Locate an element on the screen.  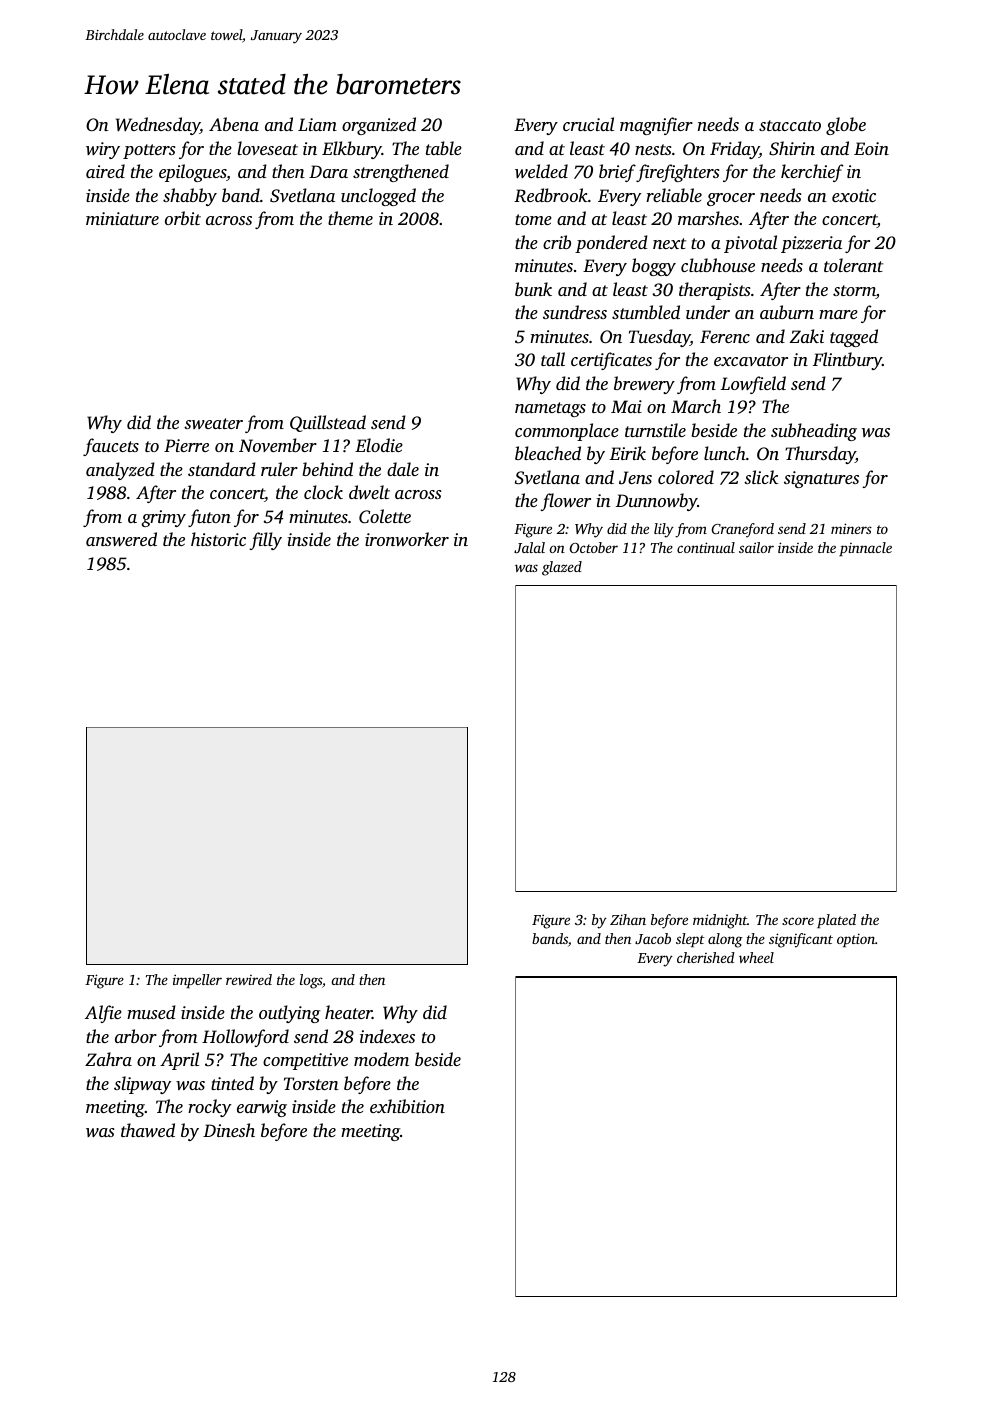
continual is located at coordinates (706, 547).
